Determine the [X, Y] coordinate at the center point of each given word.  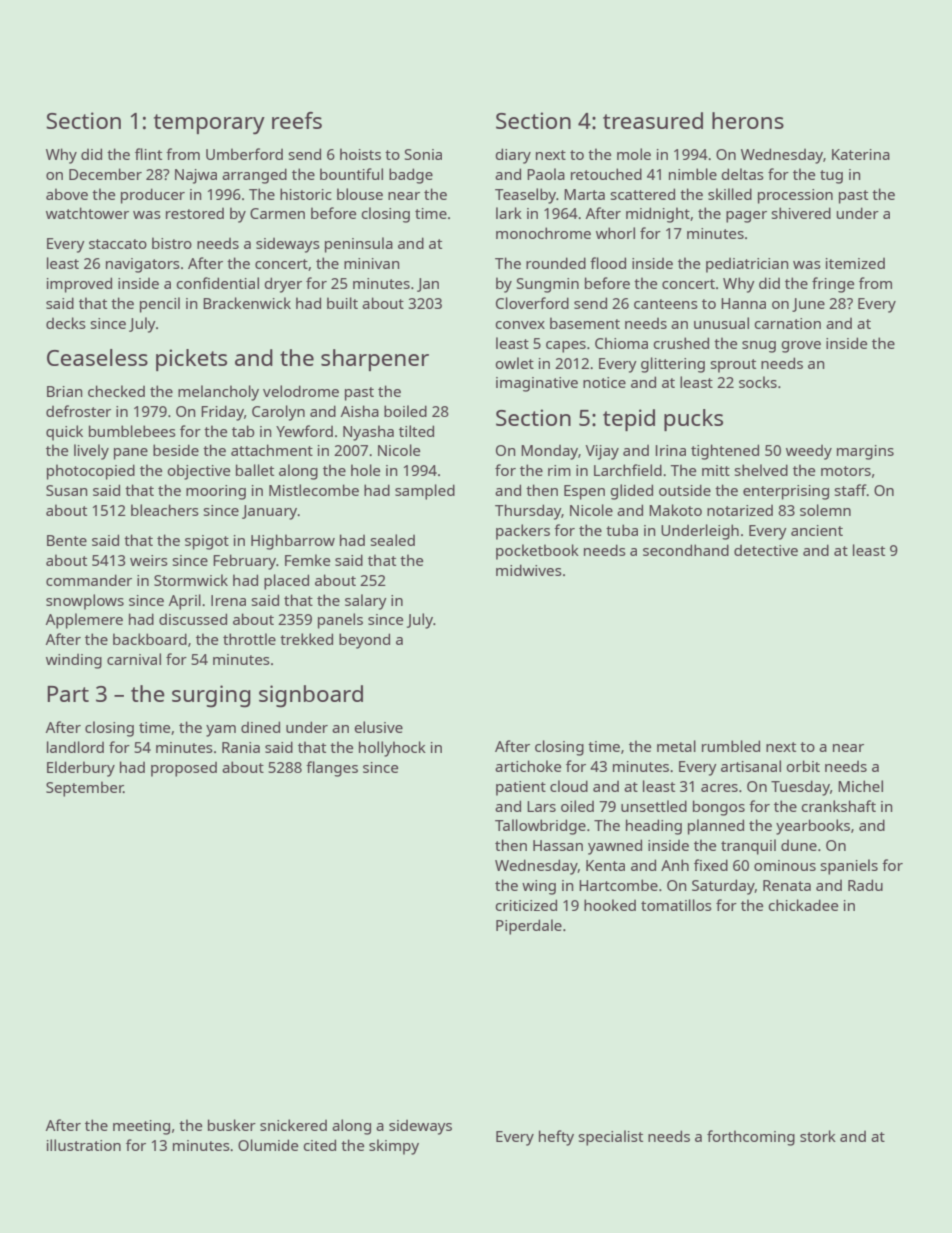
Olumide [268, 1145]
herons [748, 120]
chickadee [803, 905]
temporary [209, 124]
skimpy [394, 1147]
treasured [653, 120]
